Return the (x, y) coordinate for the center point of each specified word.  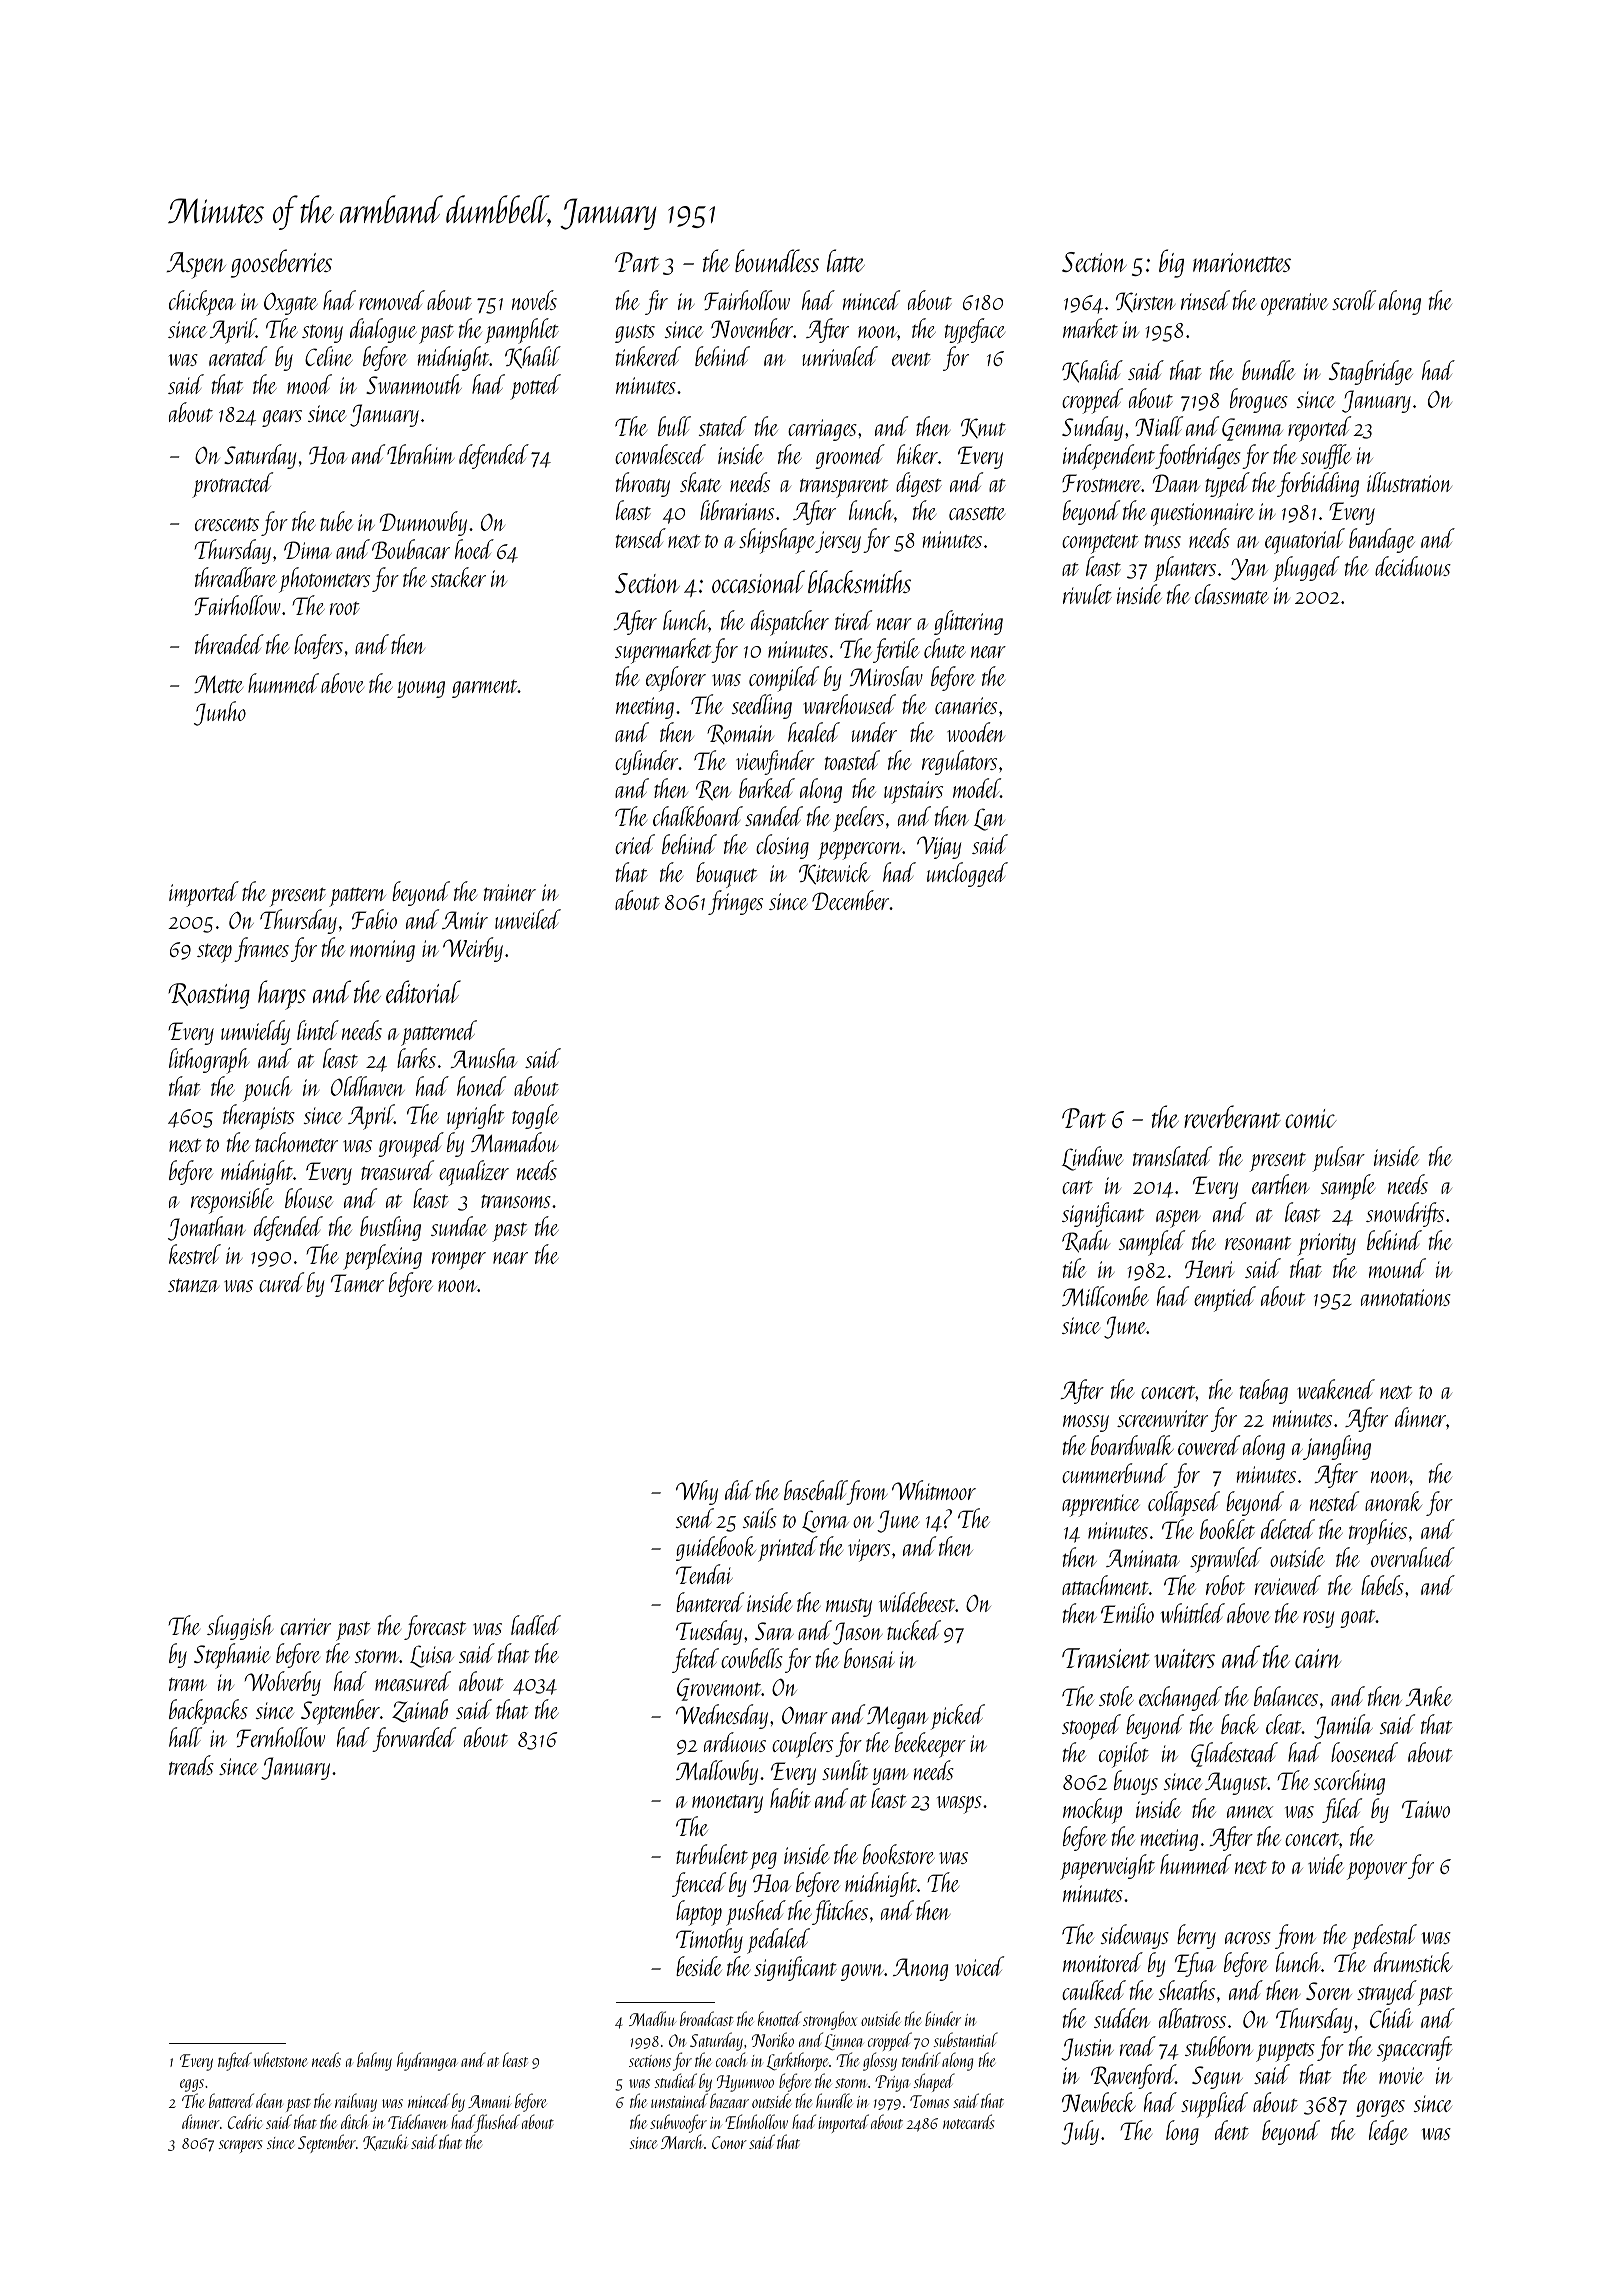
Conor (729, 2142)
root (345, 608)
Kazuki (385, 2142)
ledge (1388, 2132)
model (976, 788)
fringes (735, 902)
